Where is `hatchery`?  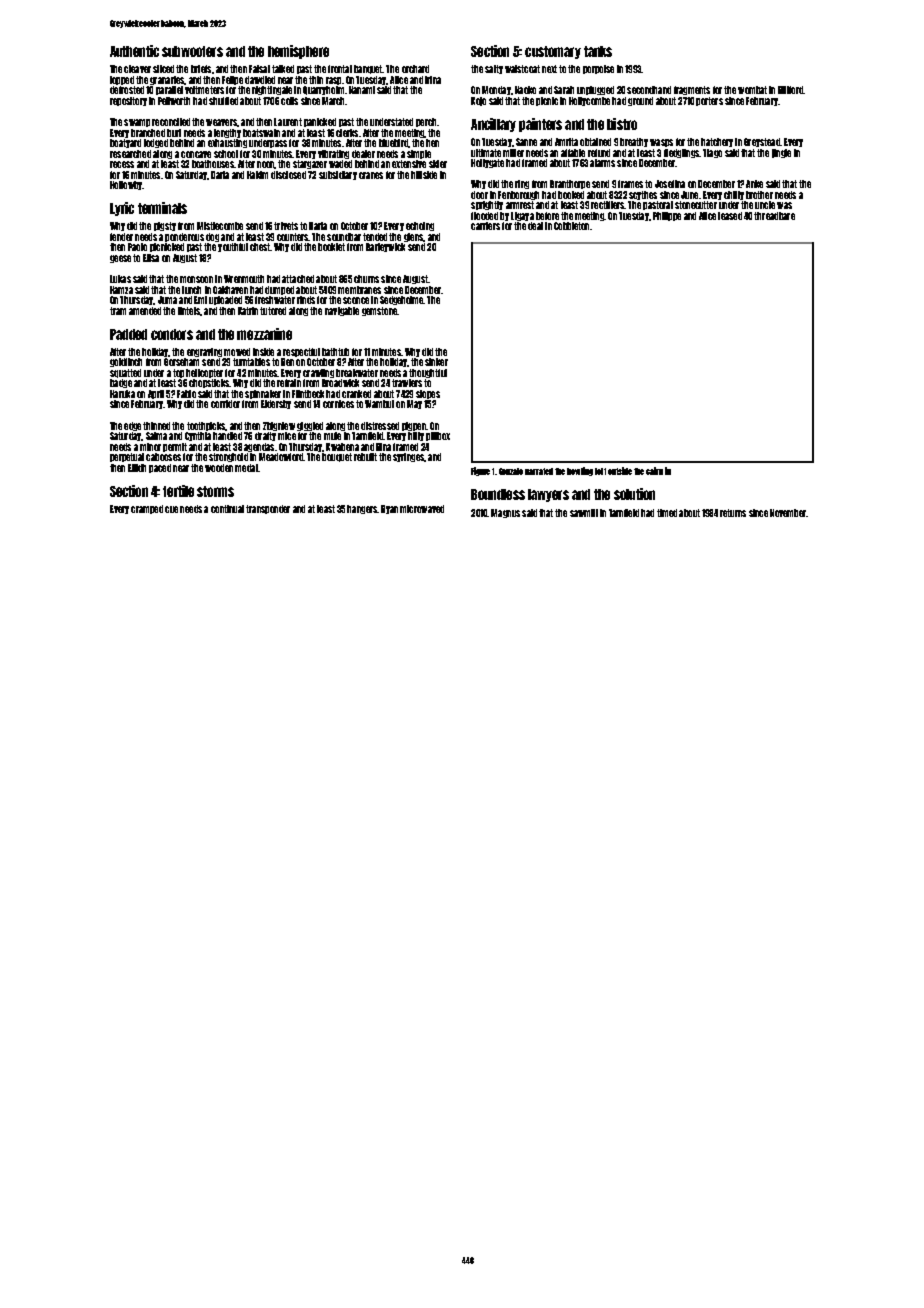
hatchery is located at coordinates (717, 142).
